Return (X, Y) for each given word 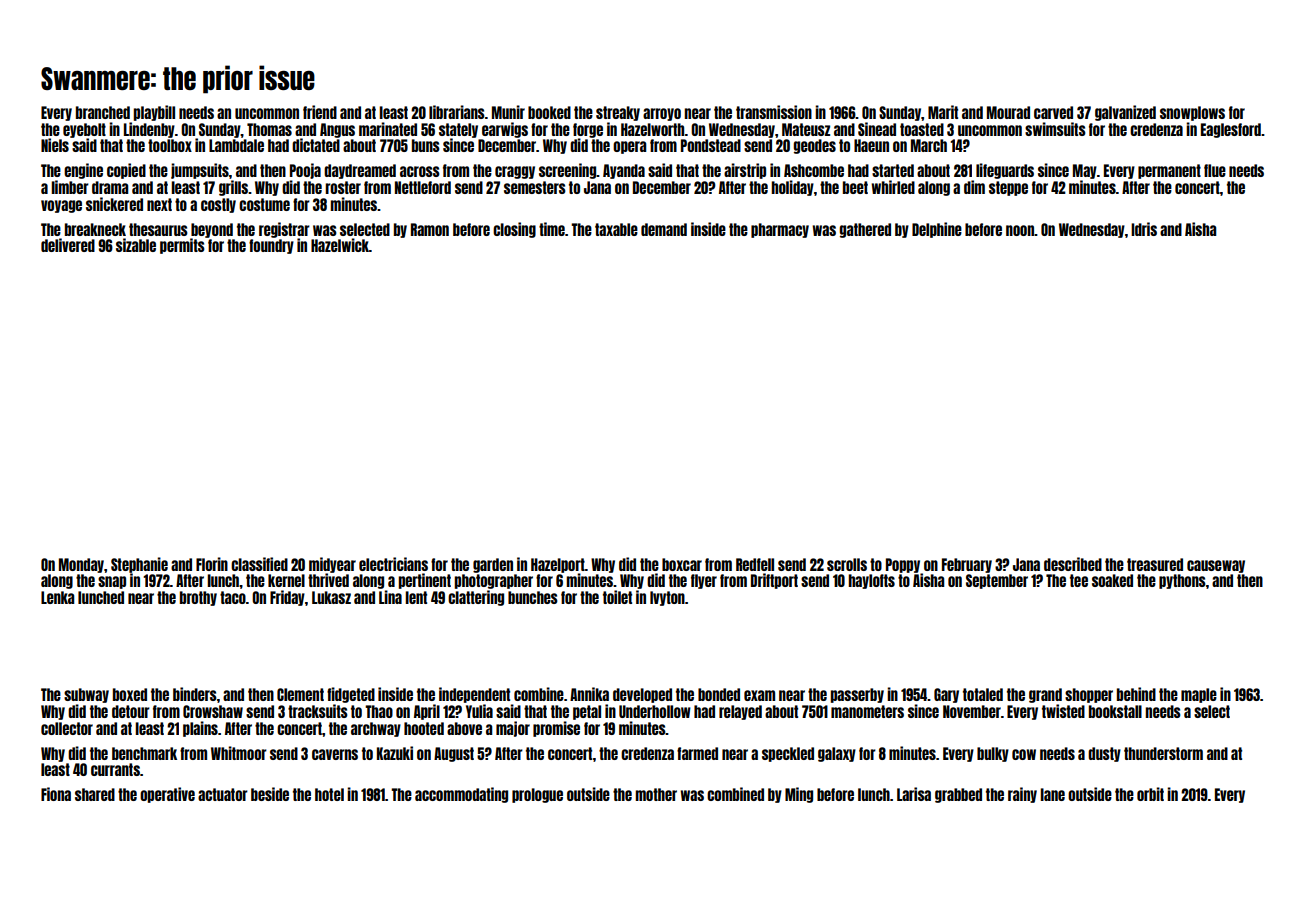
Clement (300, 694)
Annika (589, 694)
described (1073, 564)
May (1085, 171)
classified (259, 564)
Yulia (479, 711)
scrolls (847, 564)
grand (1045, 695)
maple (1199, 695)
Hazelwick (340, 245)
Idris (1144, 229)
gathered (865, 230)
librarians (457, 112)
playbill (154, 113)
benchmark (144, 753)
